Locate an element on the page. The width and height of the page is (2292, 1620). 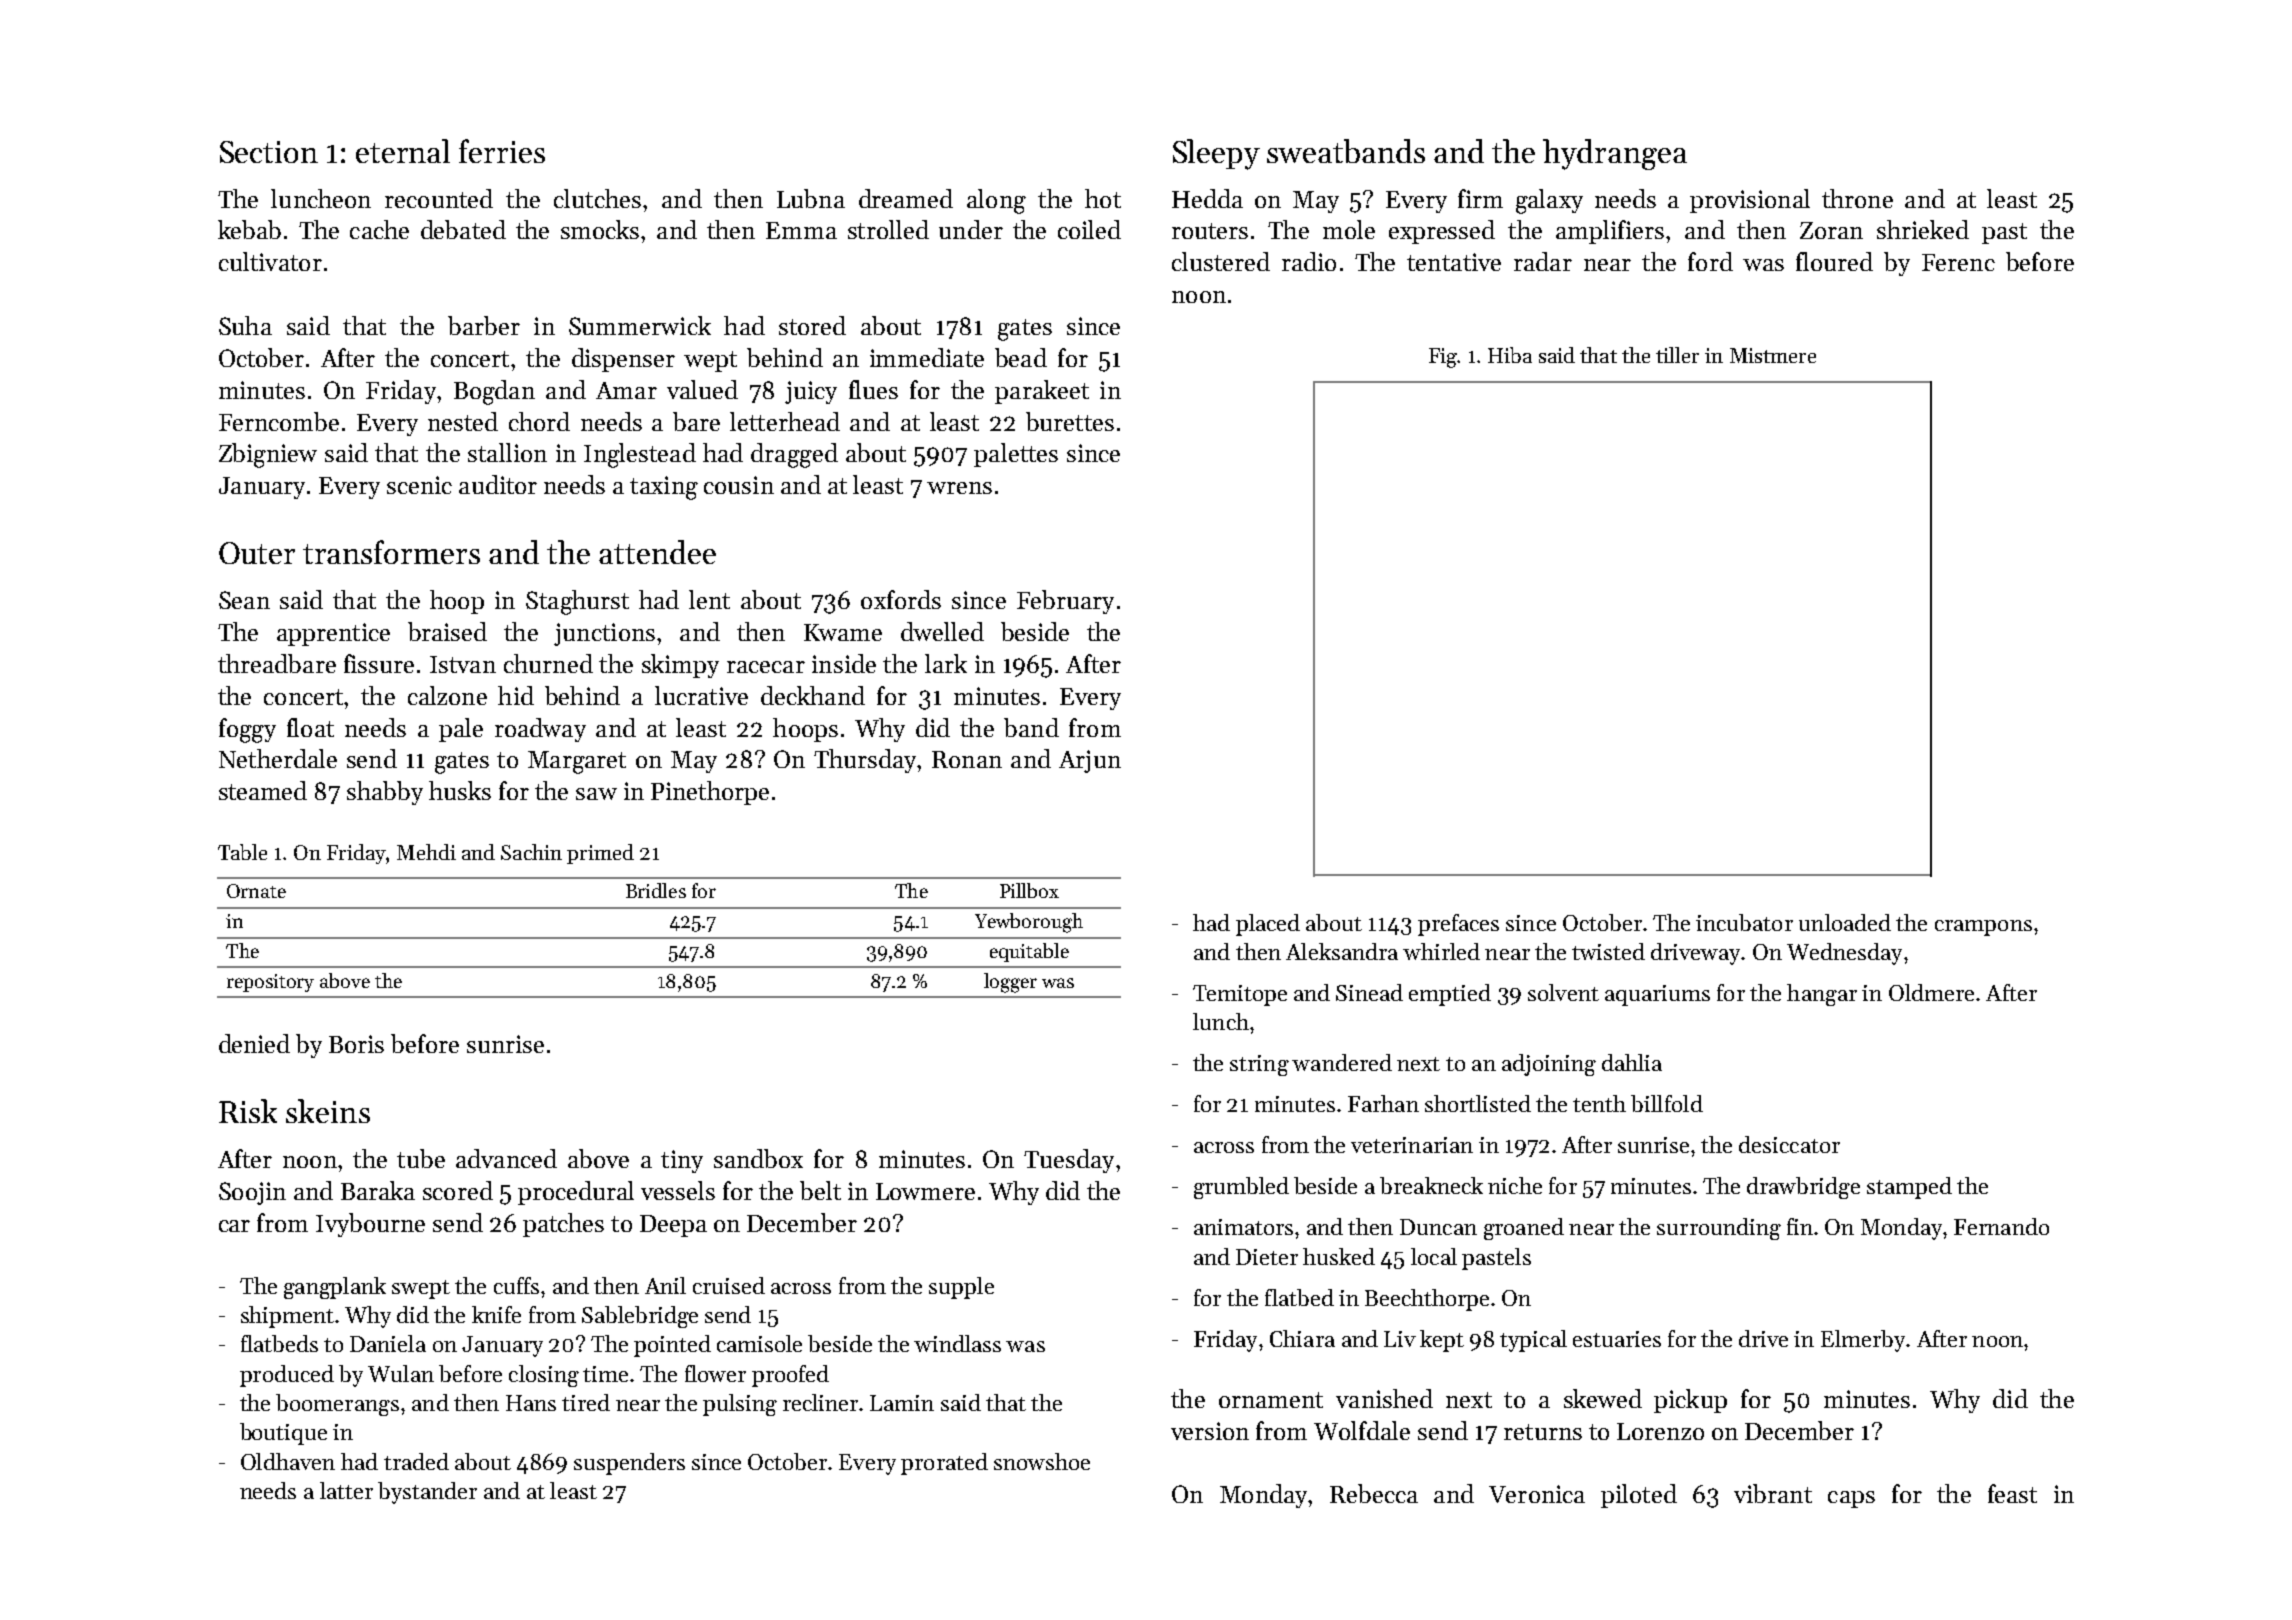
prorated is located at coordinates (944, 1464).
